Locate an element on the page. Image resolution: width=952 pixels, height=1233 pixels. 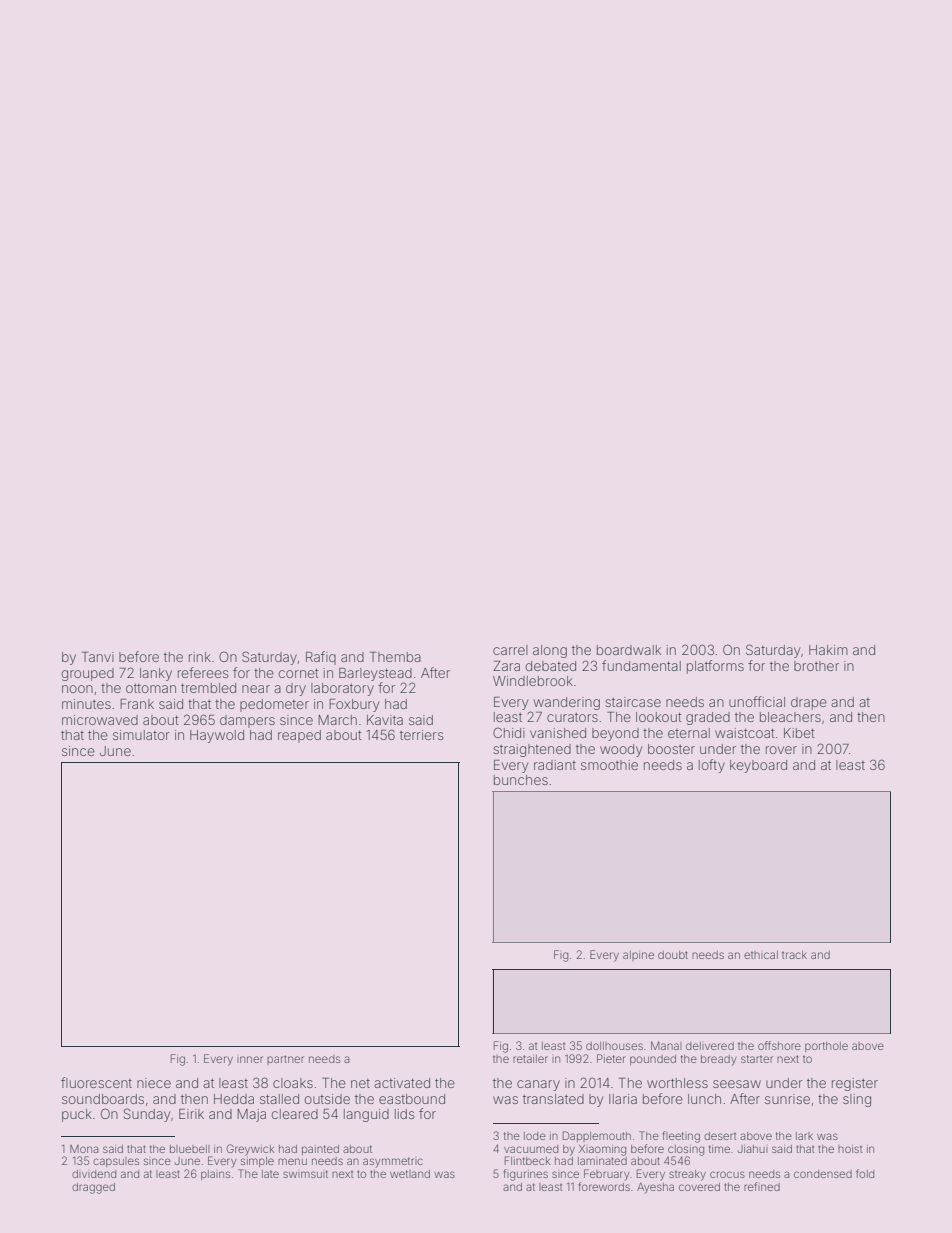
bunches is located at coordinates (521, 780).
